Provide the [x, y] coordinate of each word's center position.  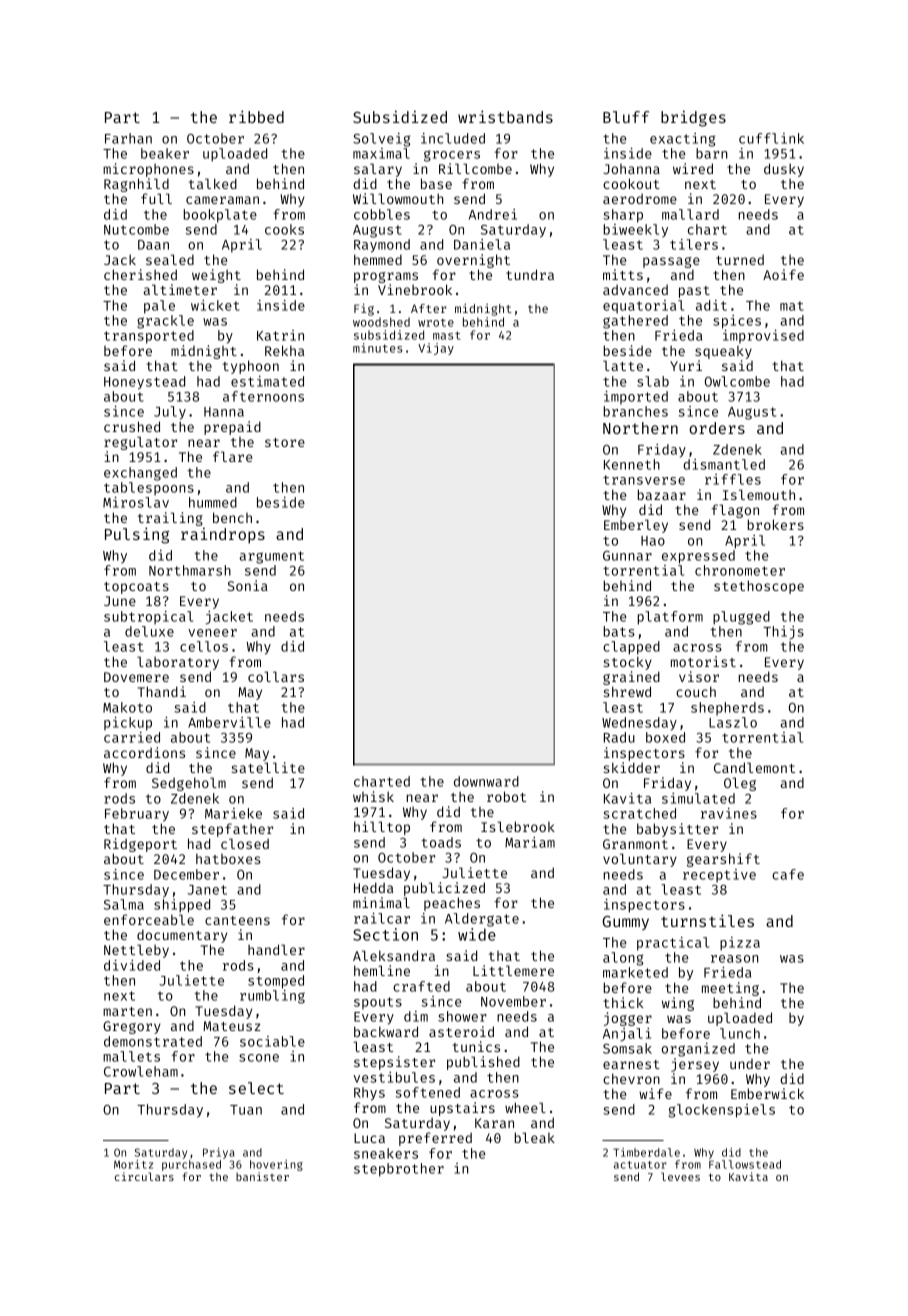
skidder [632, 767]
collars [276, 676]
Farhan [128, 138]
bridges [693, 118]
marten [127, 1011]
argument [271, 557]
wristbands [505, 116]
